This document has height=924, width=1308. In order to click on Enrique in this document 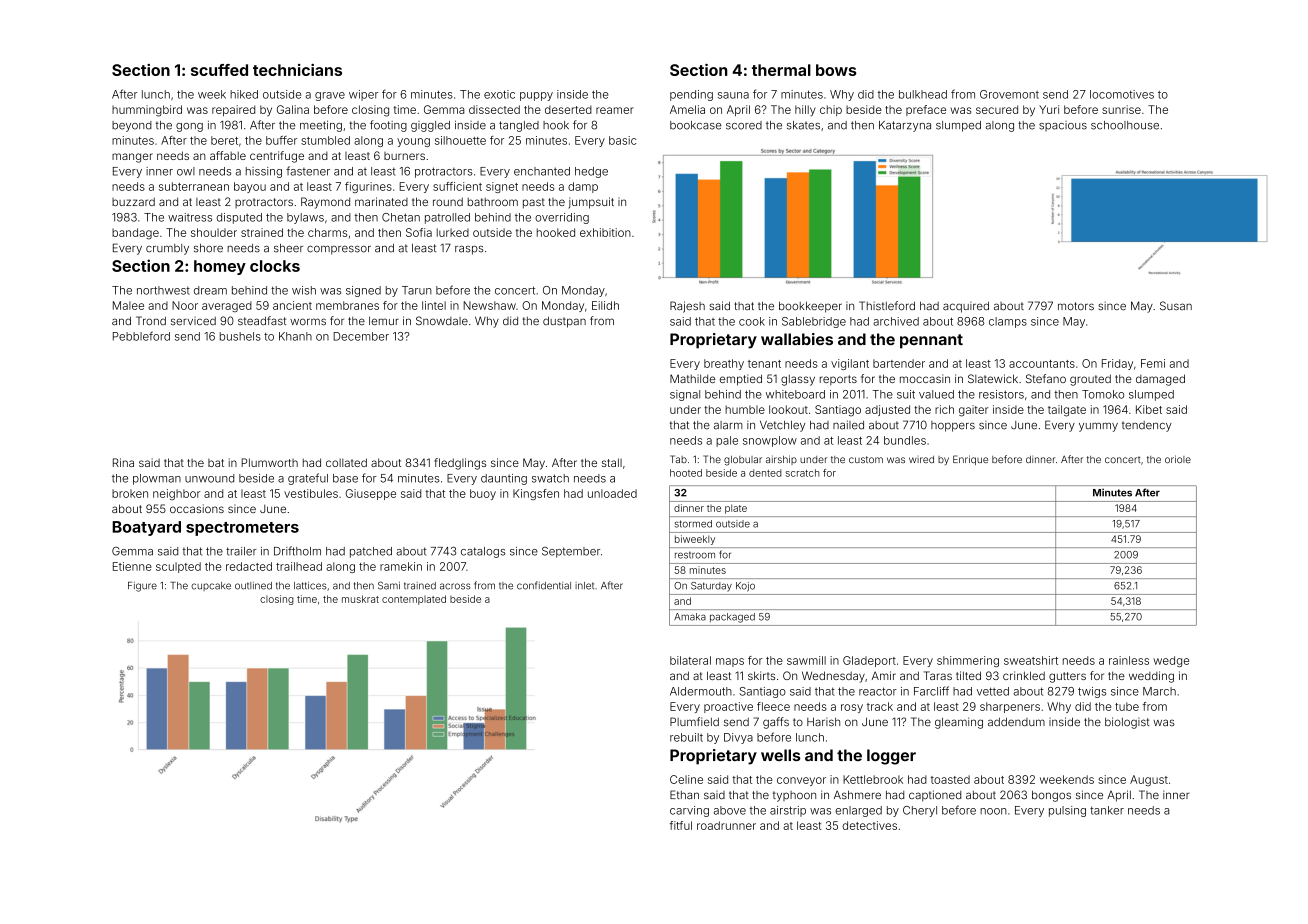, I will do `click(970, 460)`.
